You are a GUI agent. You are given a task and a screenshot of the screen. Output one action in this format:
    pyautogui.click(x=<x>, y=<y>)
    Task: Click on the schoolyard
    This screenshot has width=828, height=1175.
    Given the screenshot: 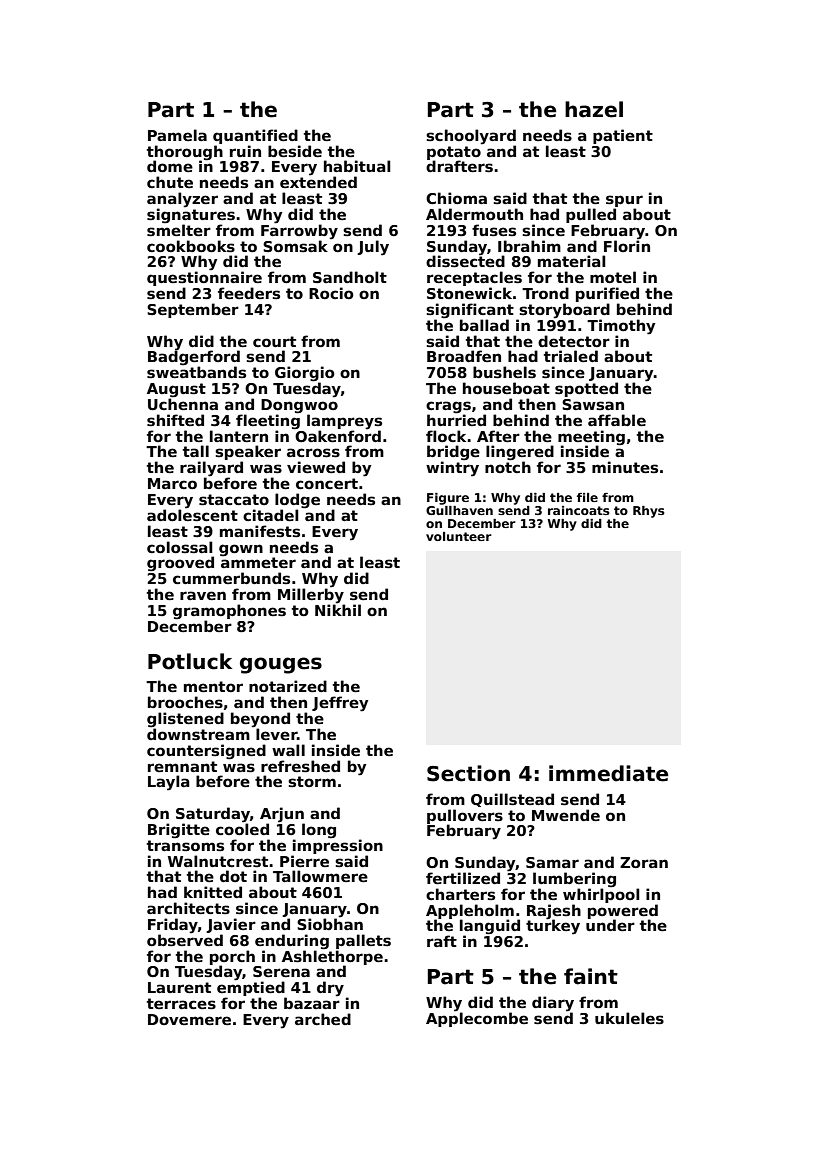 What is the action you would take?
    pyautogui.click(x=471, y=136)
